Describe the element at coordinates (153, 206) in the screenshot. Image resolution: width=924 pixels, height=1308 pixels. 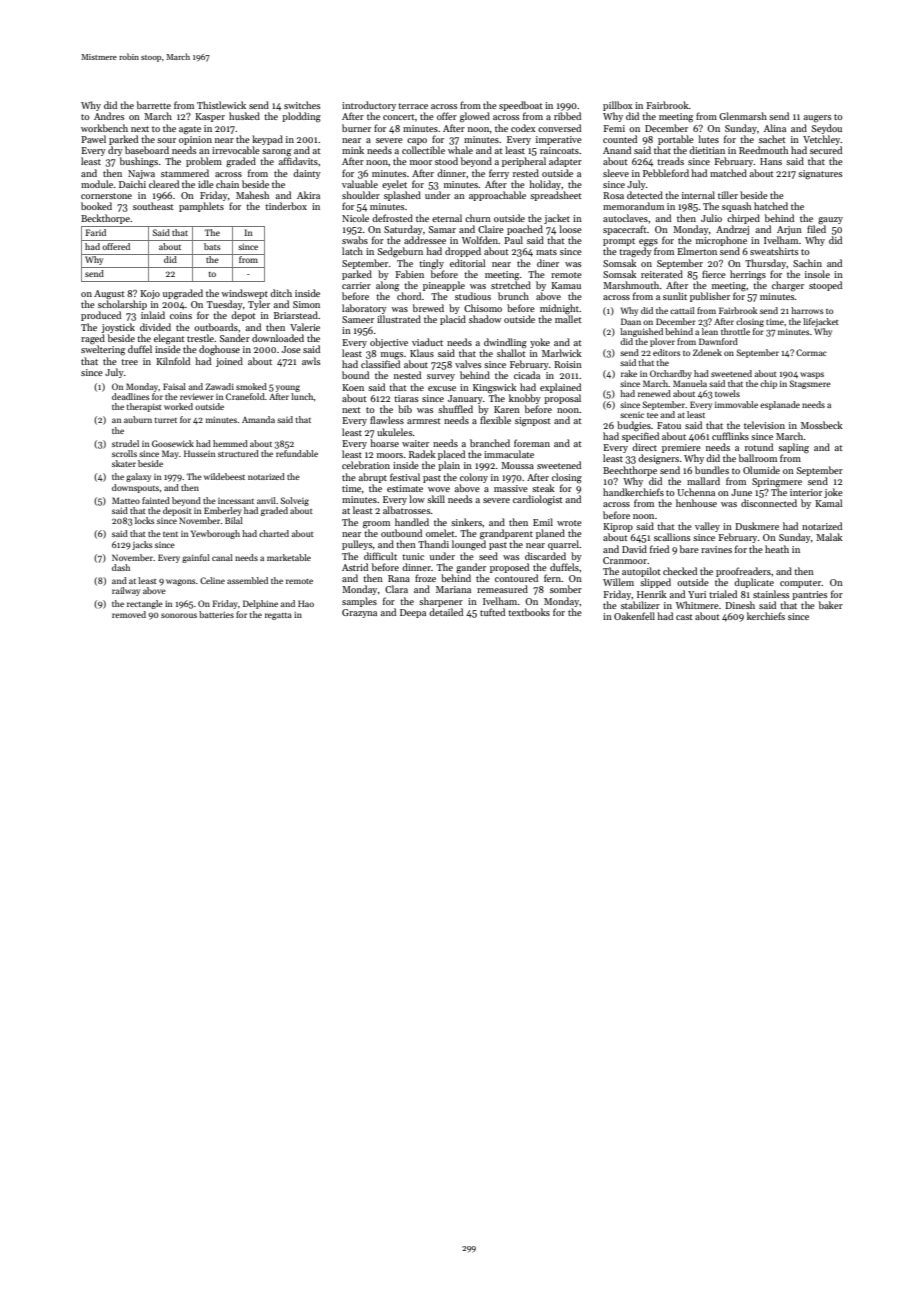
I see `southeast` at that location.
